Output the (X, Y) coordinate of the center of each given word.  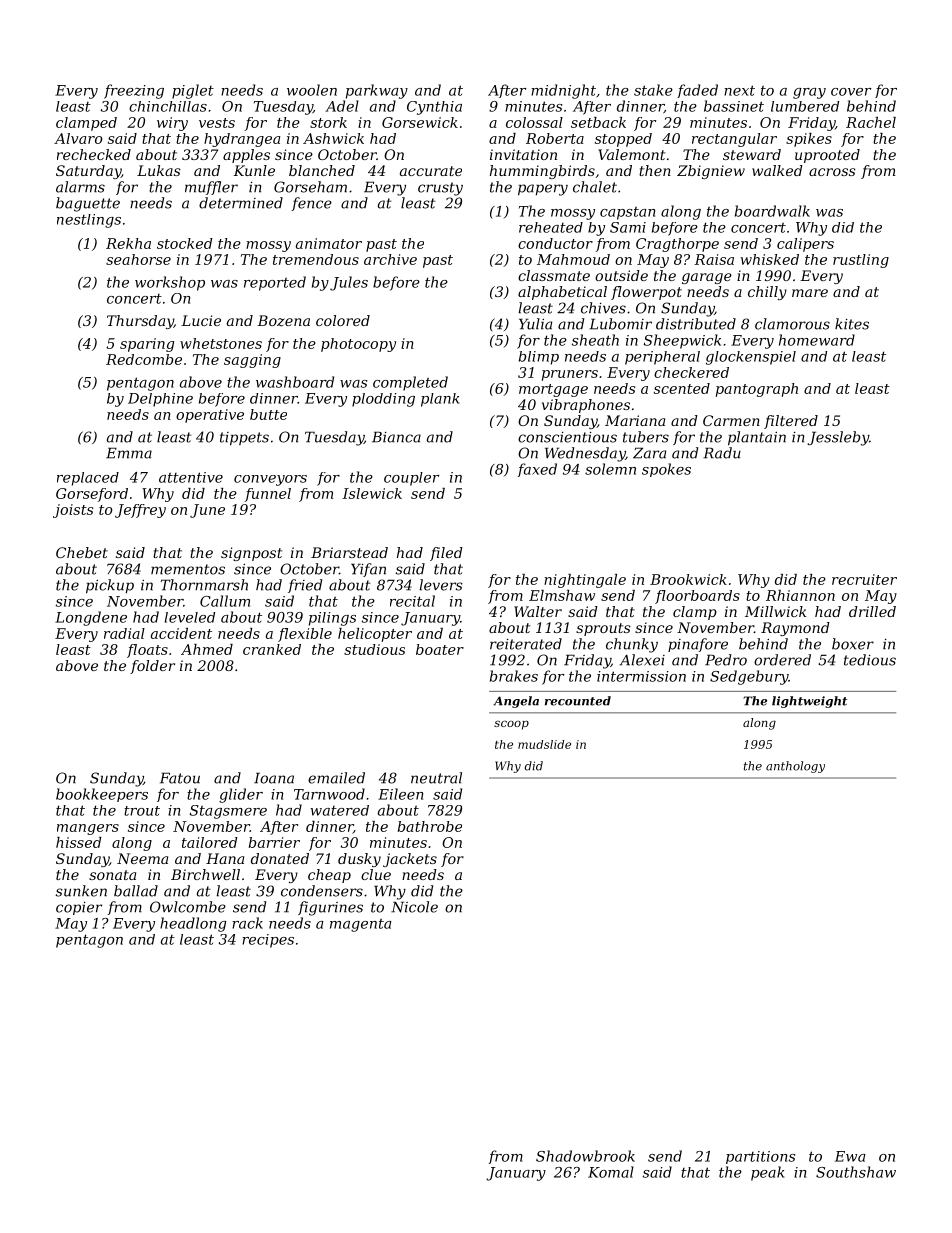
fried (305, 586)
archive (390, 259)
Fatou (180, 778)
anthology (795, 767)
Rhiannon (800, 595)
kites (852, 324)
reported (275, 283)
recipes (268, 941)
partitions (760, 1157)
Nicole (414, 907)
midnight (563, 91)
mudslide (544, 744)
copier (79, 908)
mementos (188, 569)
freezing (134, 91)
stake (653, 90)
